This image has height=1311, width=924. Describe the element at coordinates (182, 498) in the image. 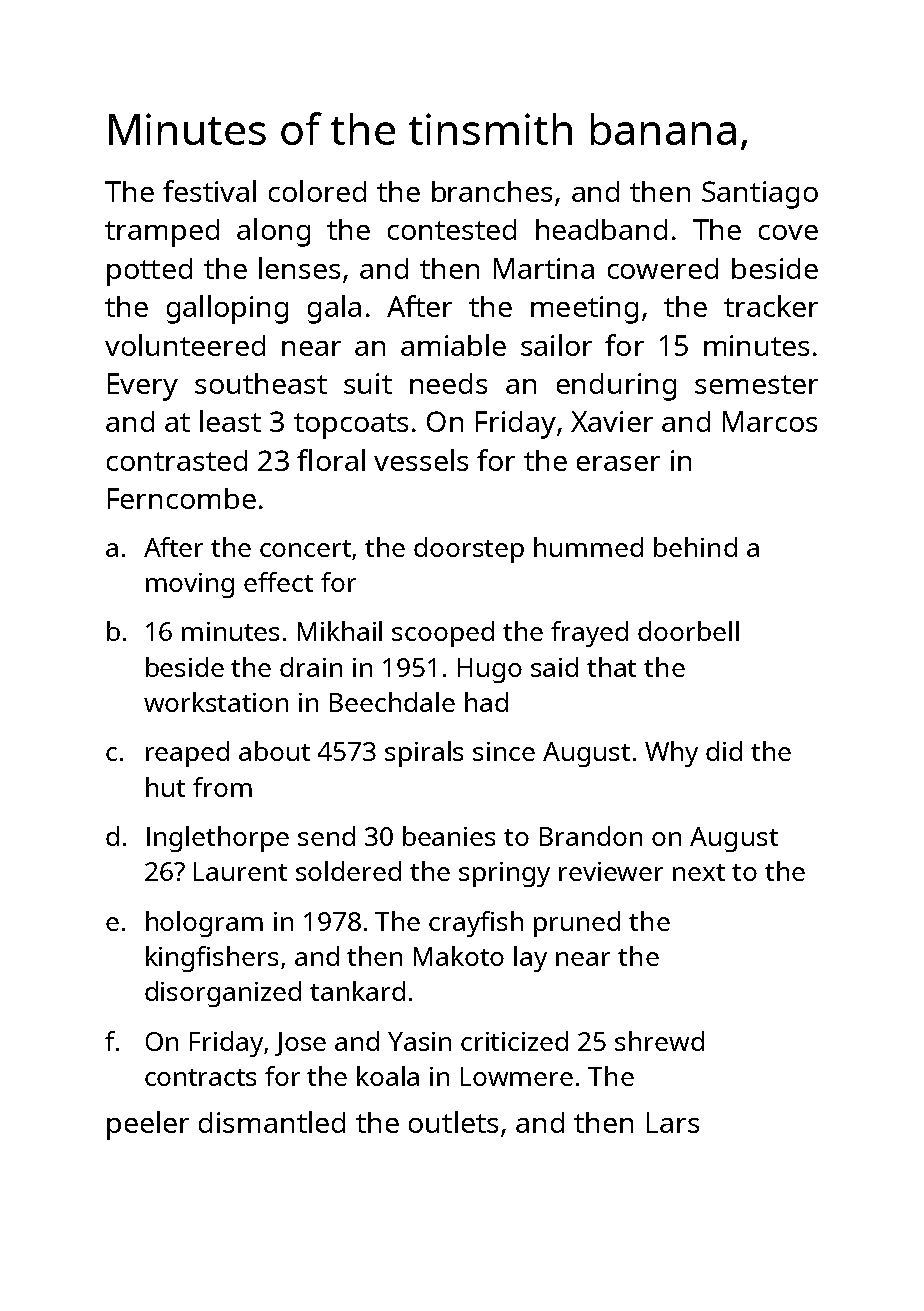

I see `Ferncombe` at that location.
